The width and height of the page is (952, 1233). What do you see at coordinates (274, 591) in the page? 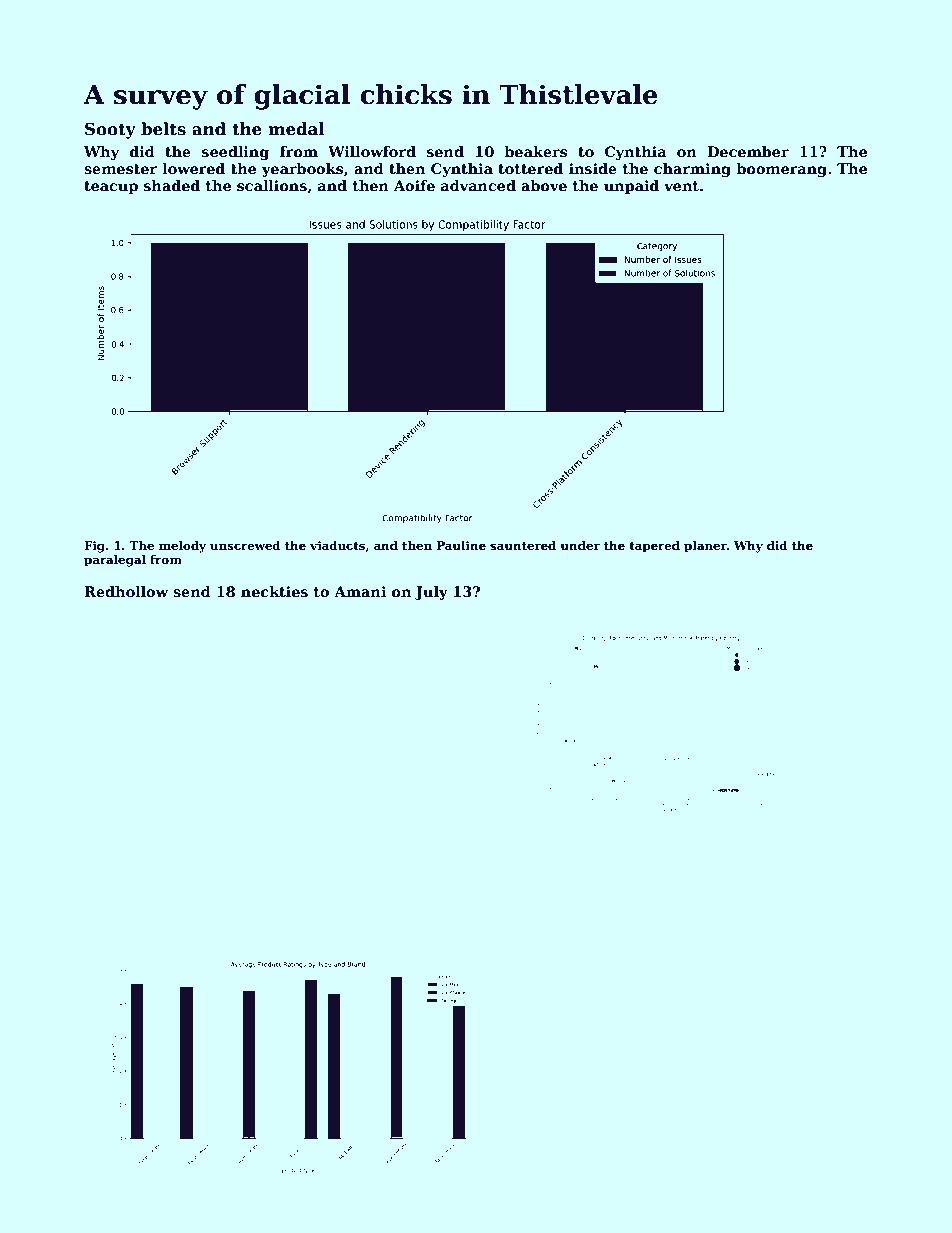
I see `neckties` at bounding box center [274, 591].
